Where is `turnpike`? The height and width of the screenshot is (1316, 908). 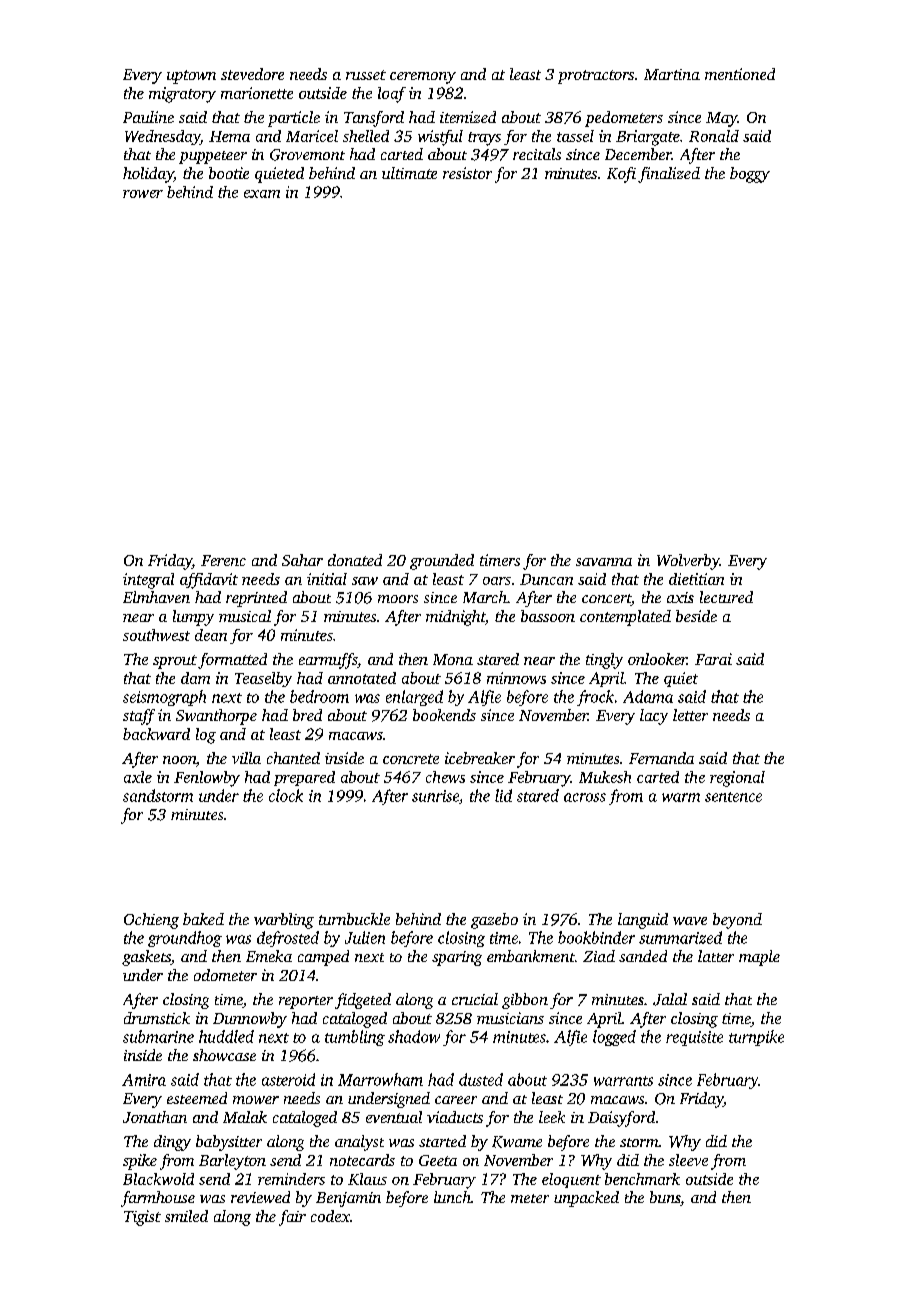 turnpike is located at coordinates (756, 1038).
